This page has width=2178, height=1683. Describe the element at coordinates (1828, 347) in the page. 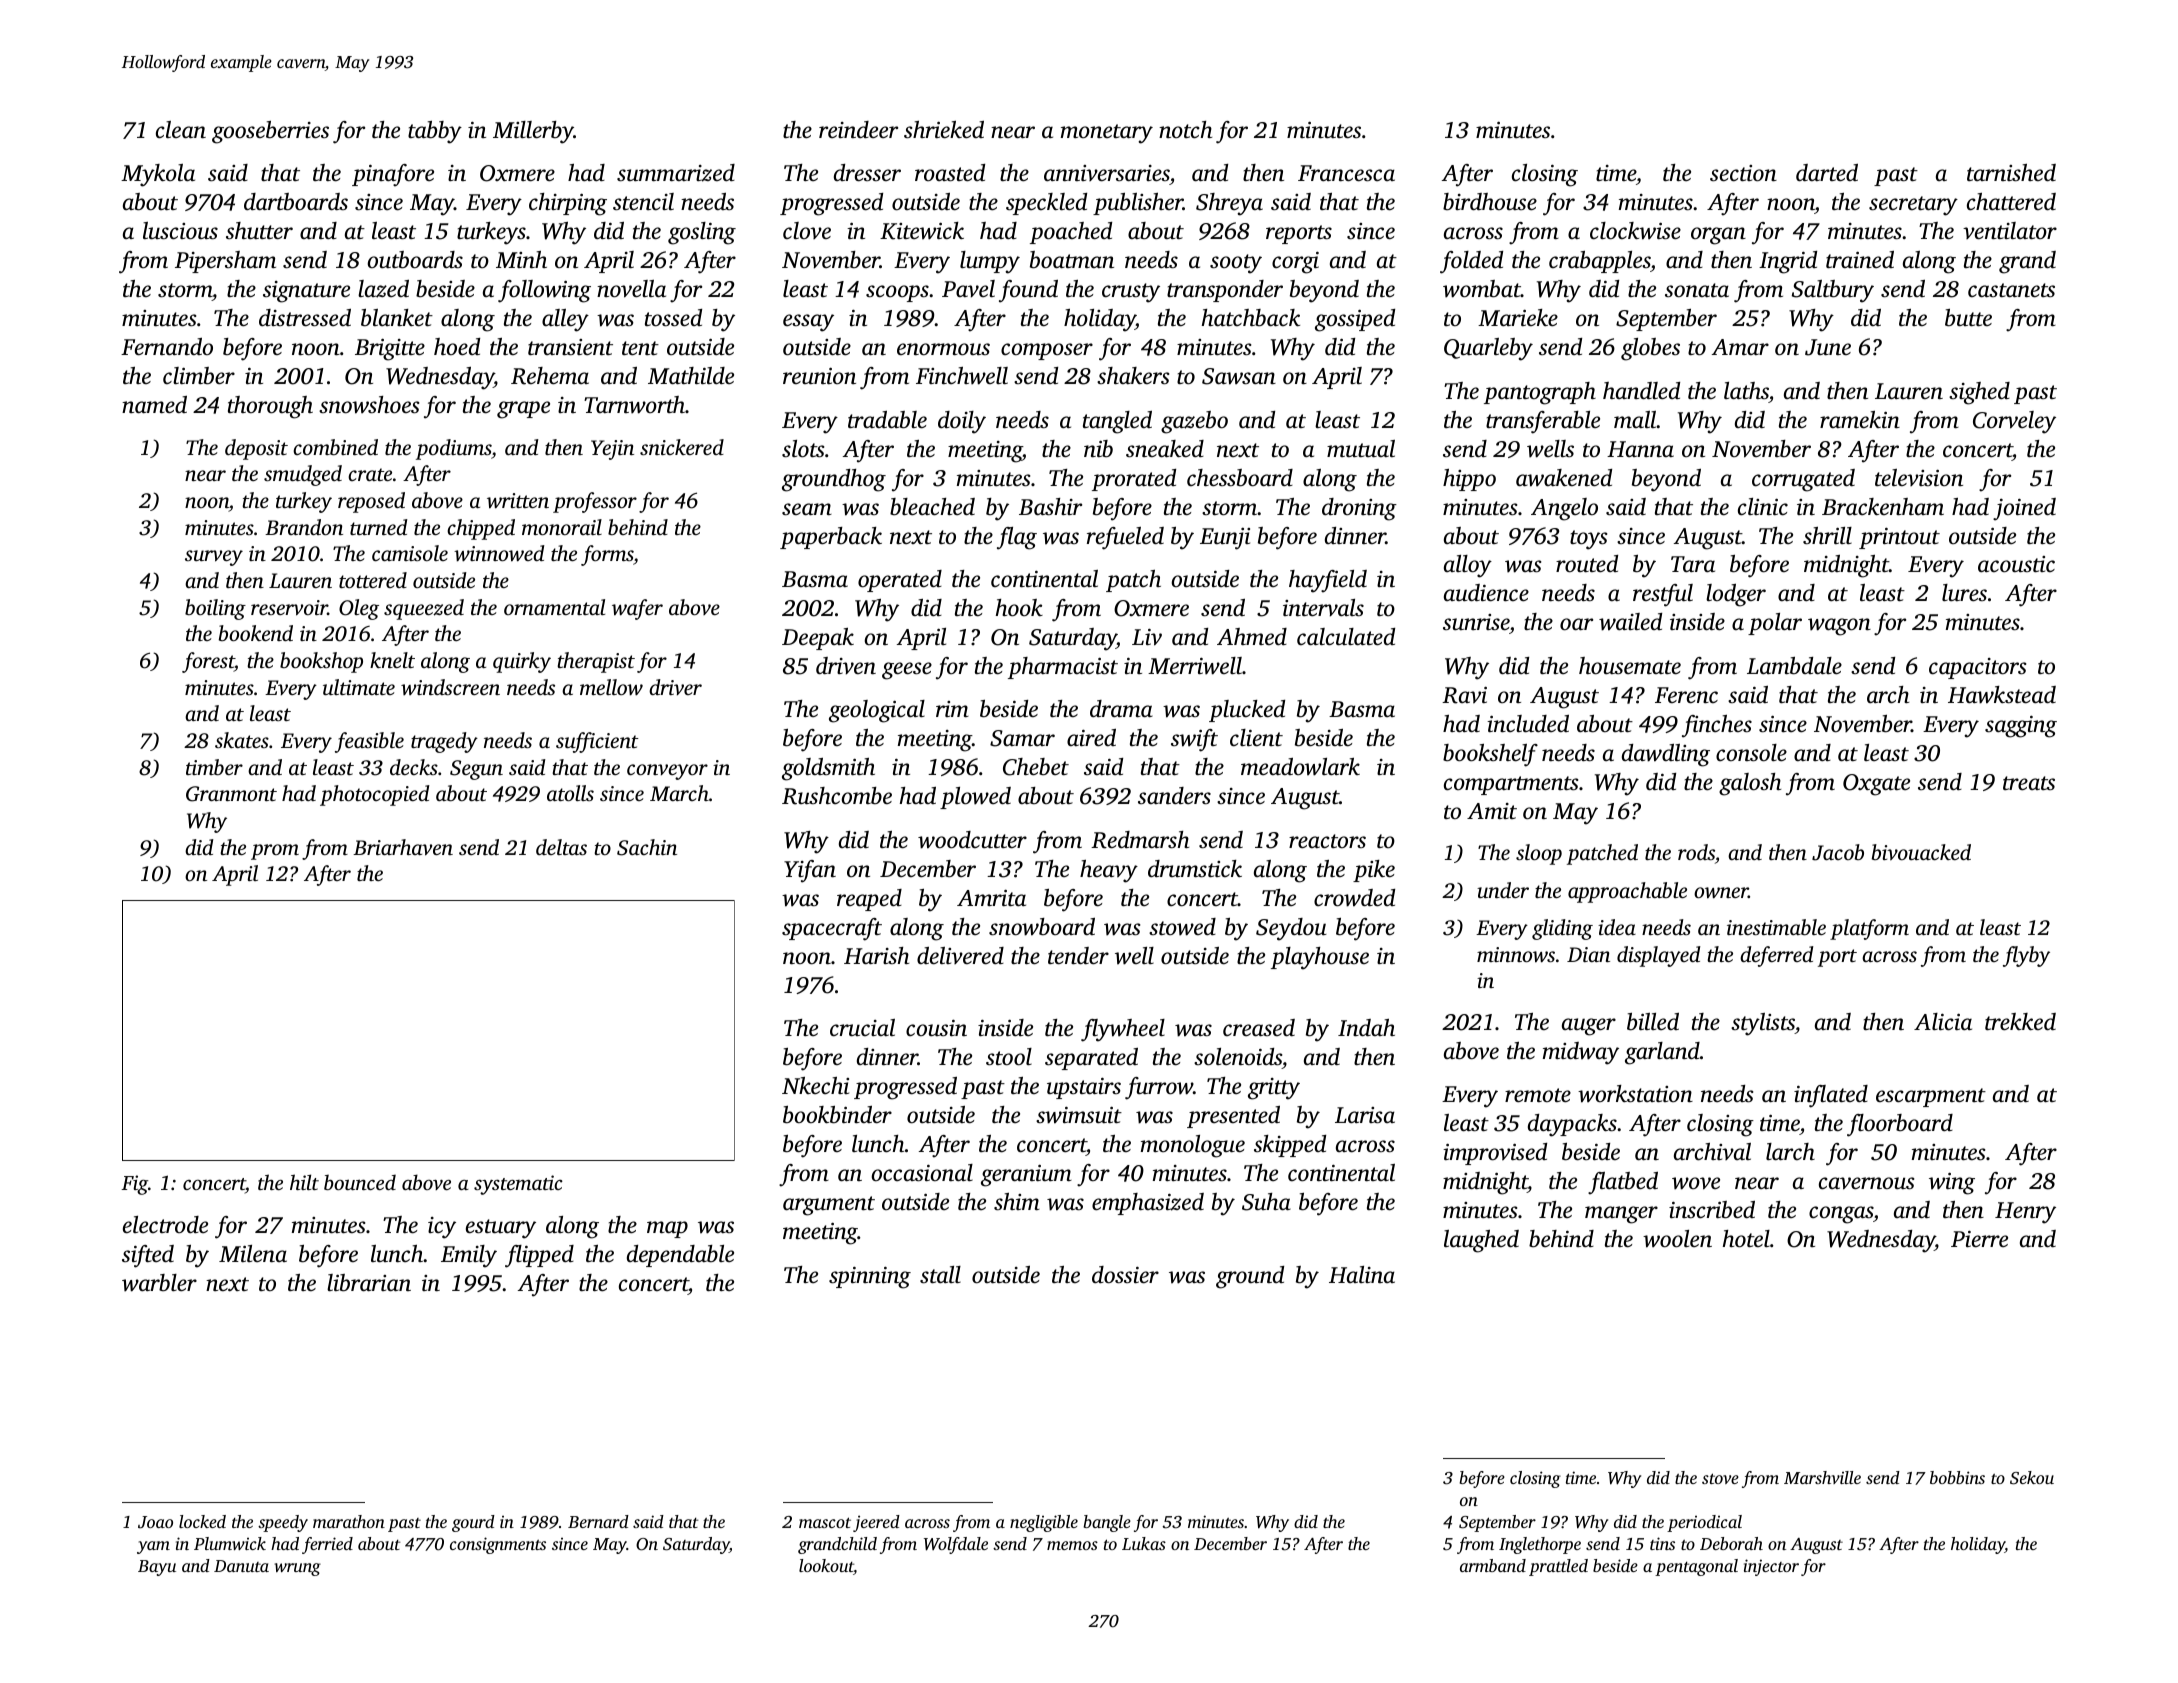

I see `June` at that location.
